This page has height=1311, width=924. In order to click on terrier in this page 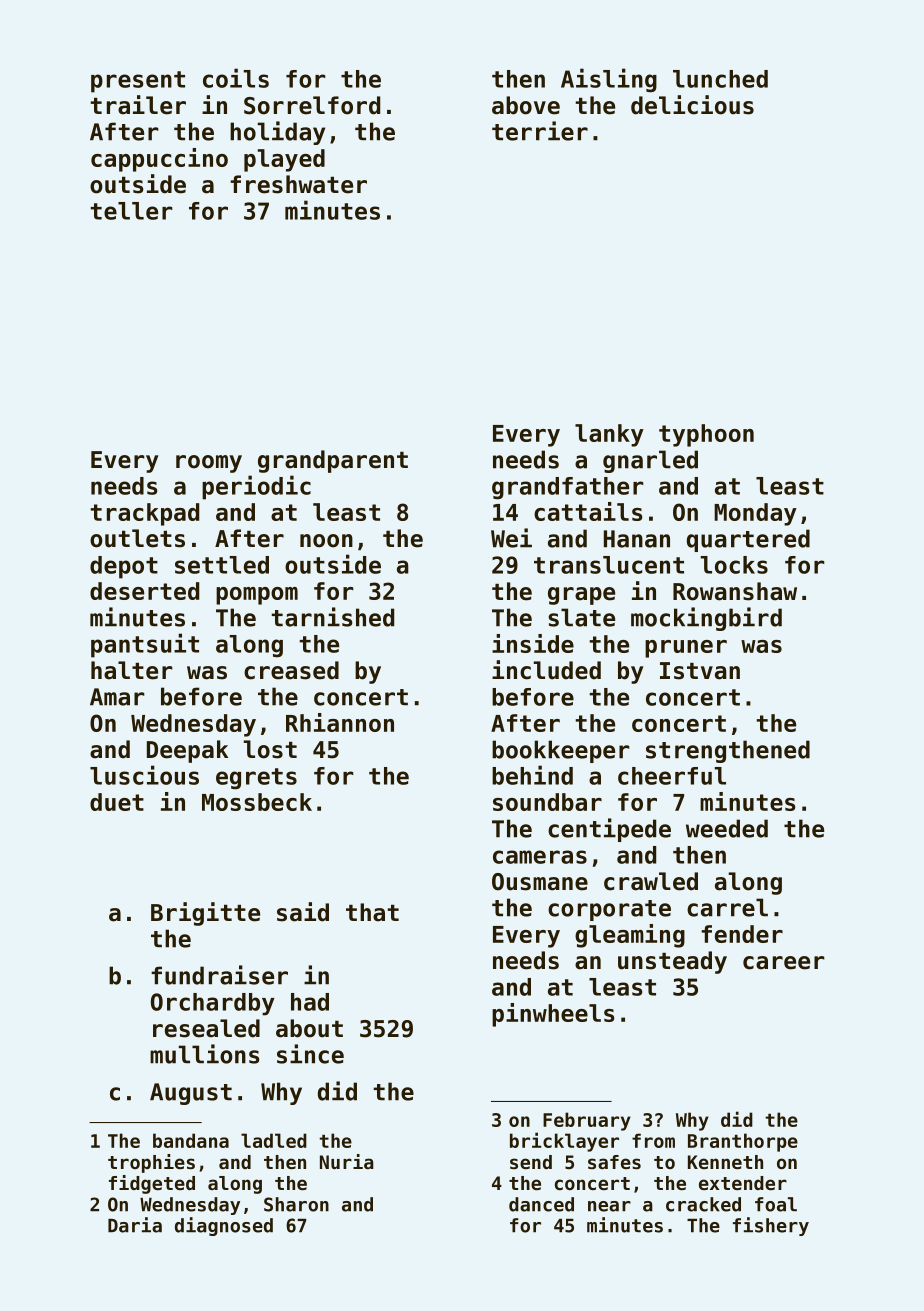, I will do `click(540, 131)`.
